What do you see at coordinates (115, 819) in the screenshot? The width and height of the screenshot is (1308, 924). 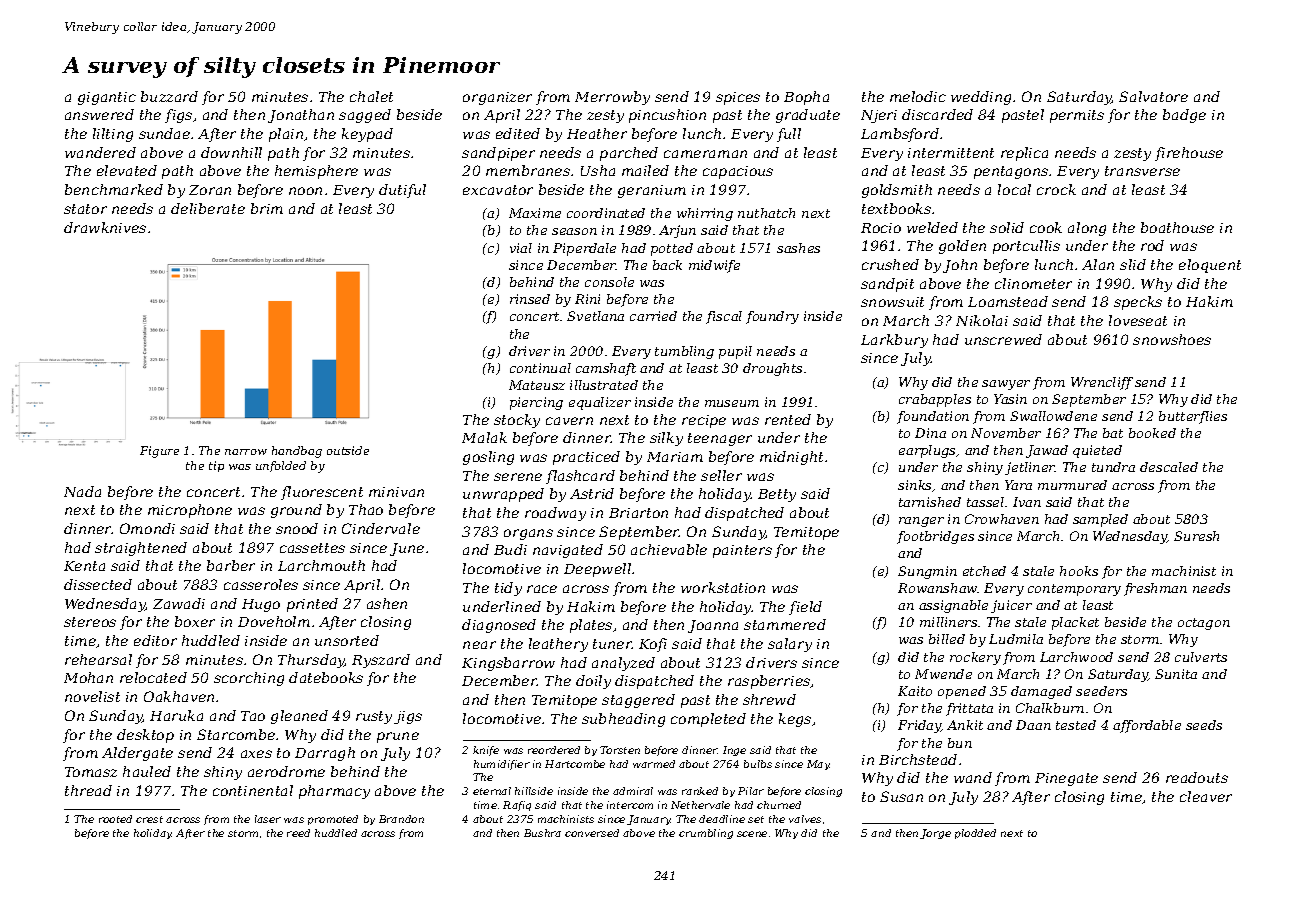 I see `rooted` at bounding box center [115, 819].
